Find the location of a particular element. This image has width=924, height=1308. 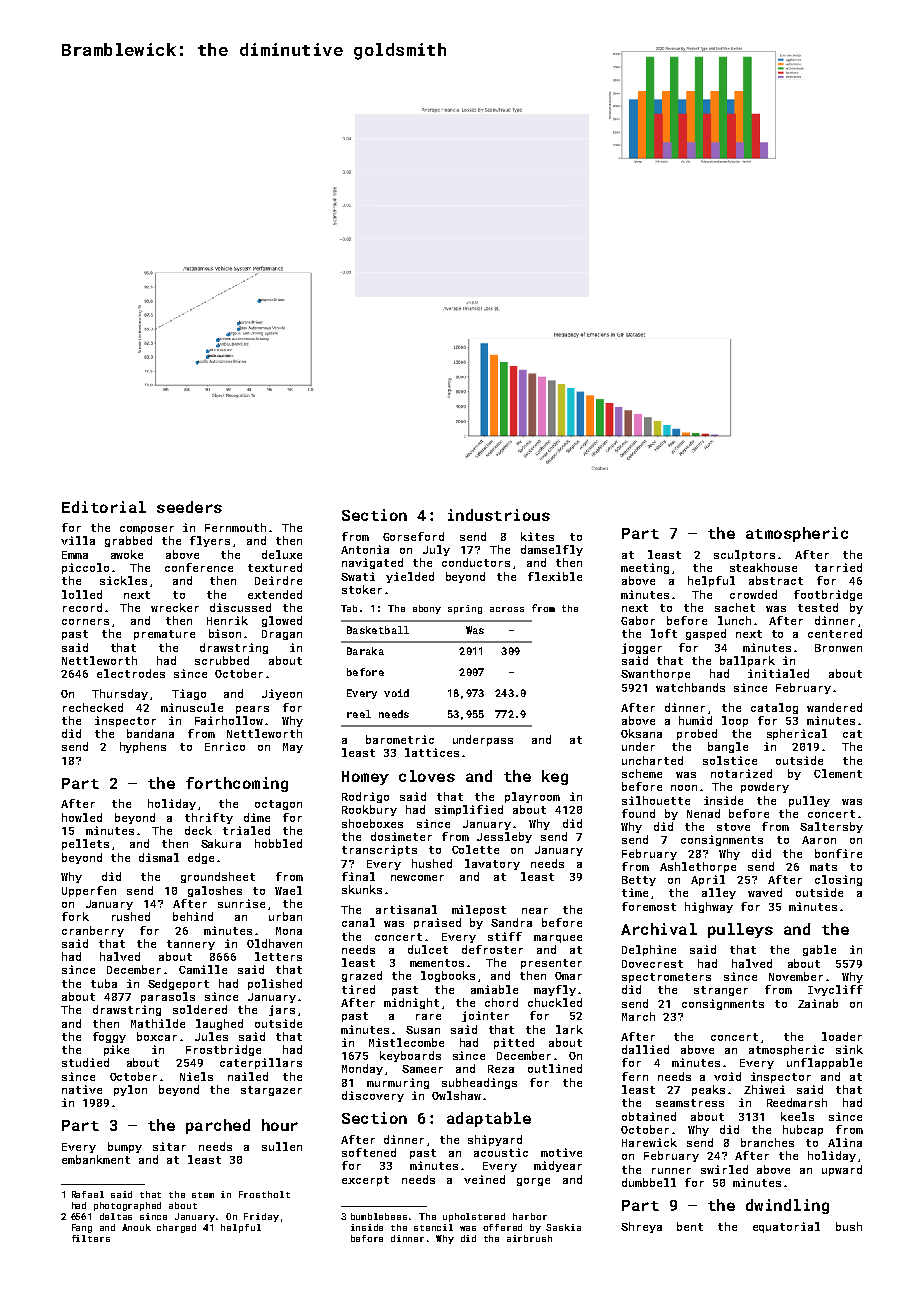

pellets is located at coordinates (85, 844).
